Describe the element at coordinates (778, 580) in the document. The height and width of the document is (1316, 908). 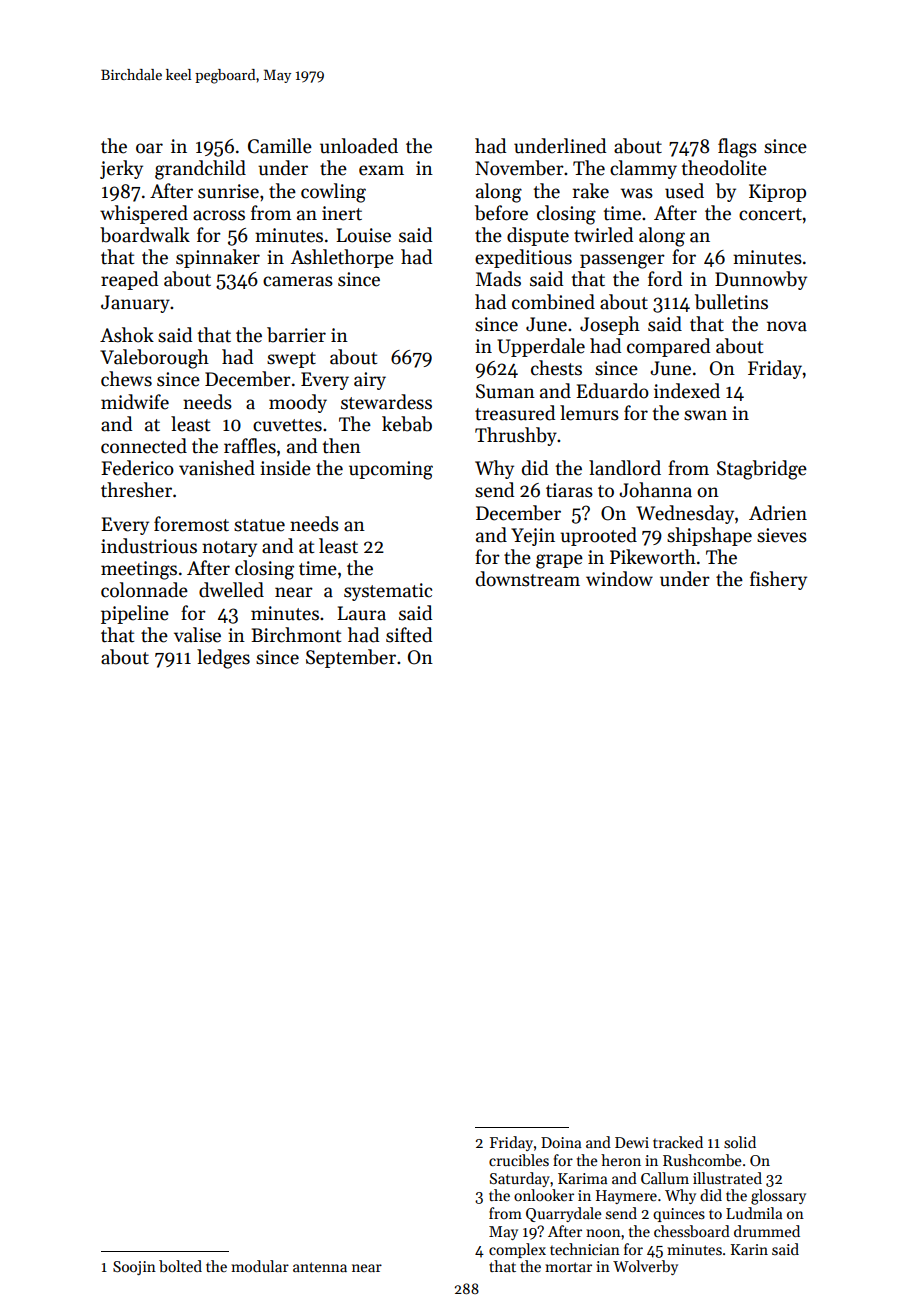
I see `fishery` at that location.
